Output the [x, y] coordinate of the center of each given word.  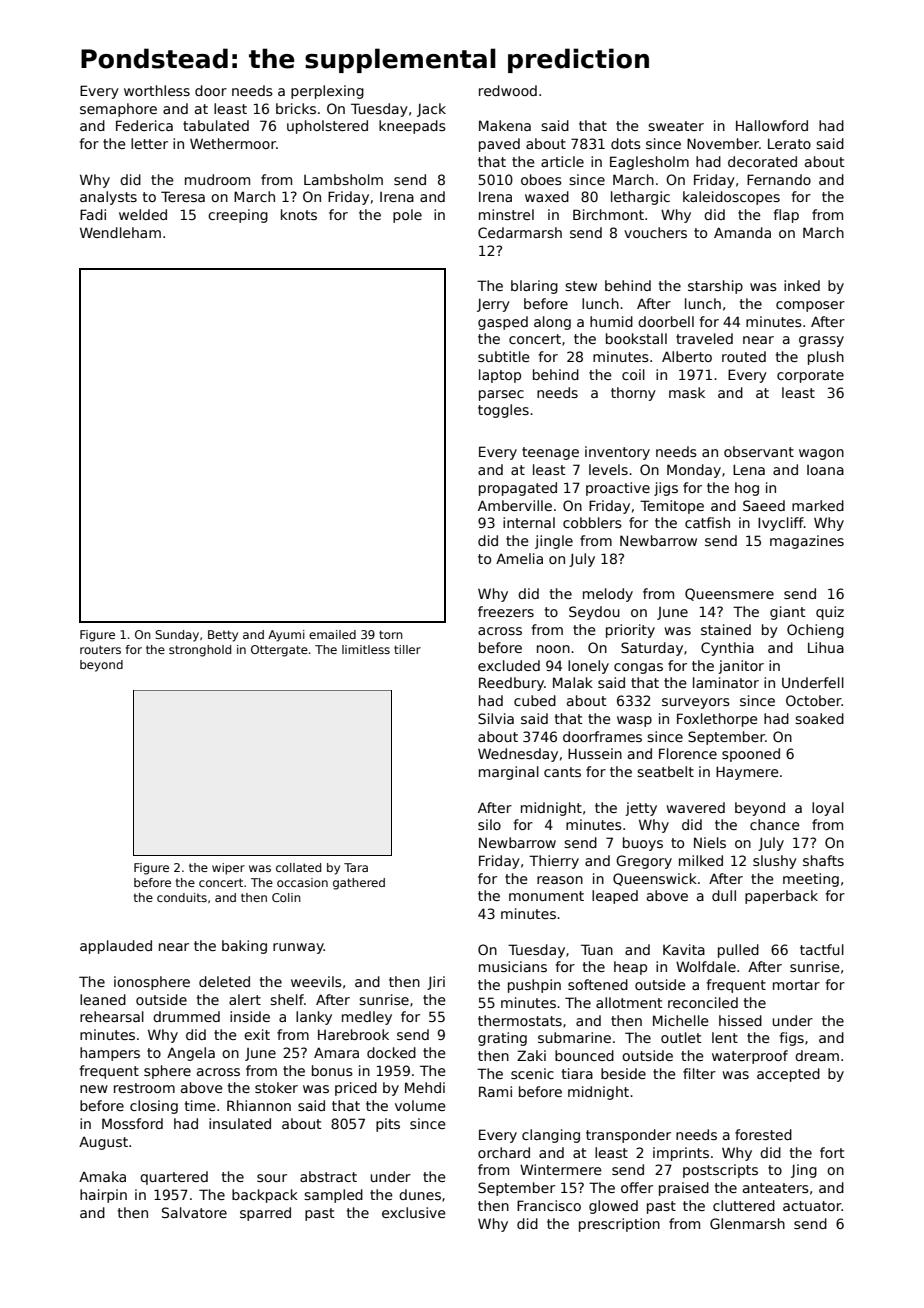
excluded [509, 665]
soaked [819, 718]
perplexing [327, 92]
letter [149, 143]
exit [257, 1034]
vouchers [655, 232]
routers [100, 649]
